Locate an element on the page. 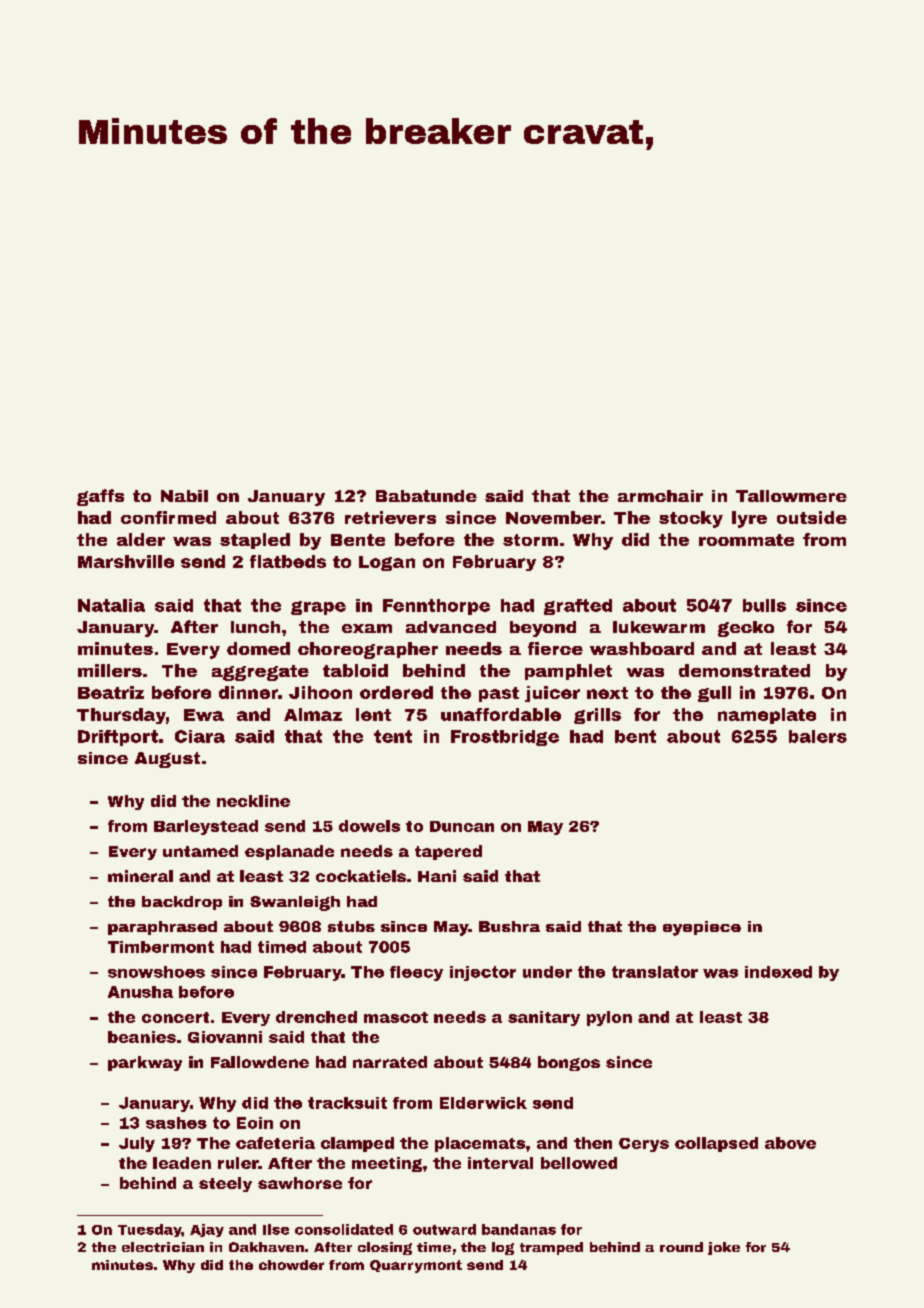 This image has width=924, height=1308. dowels is located at coordinates (369, 826).
